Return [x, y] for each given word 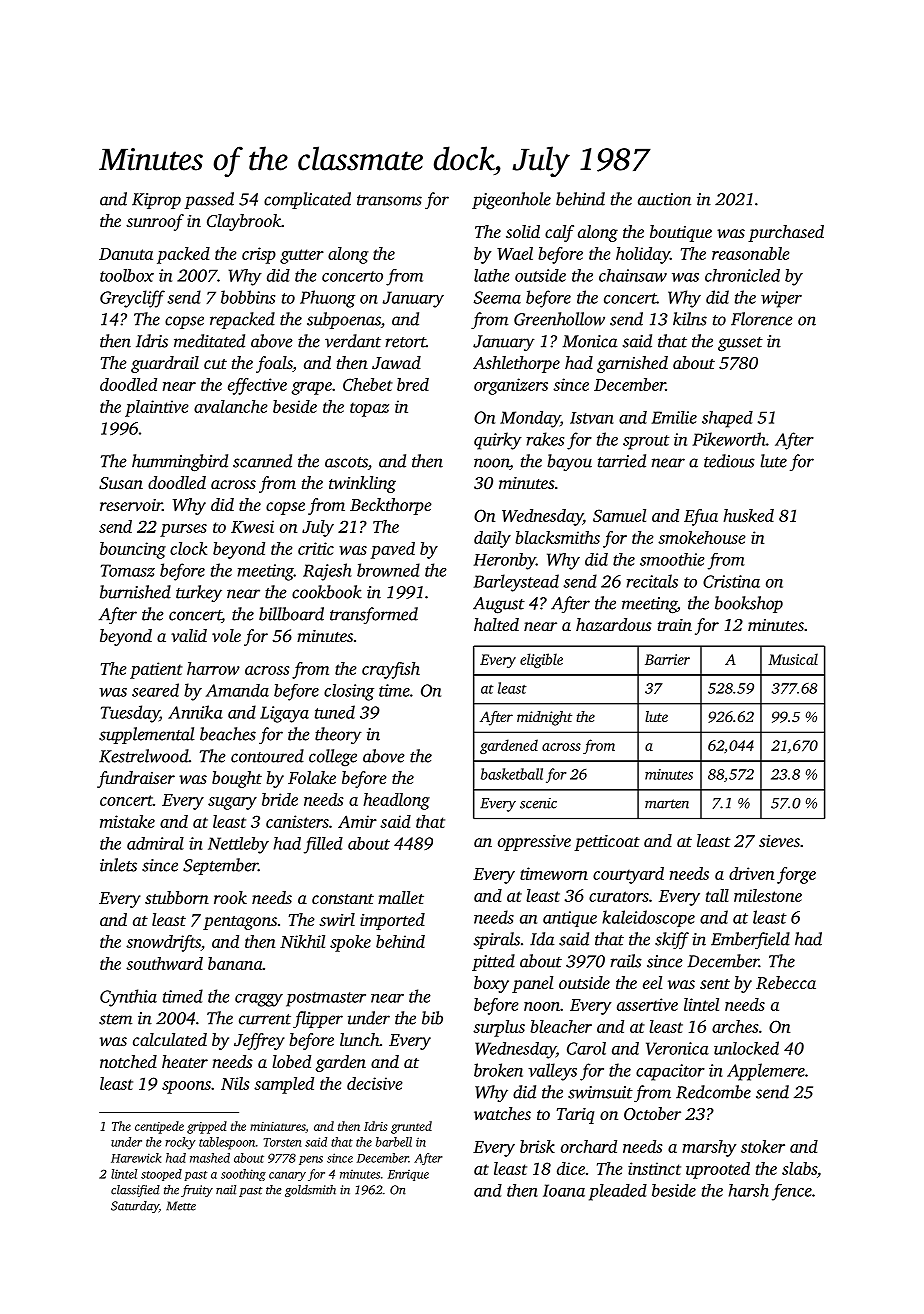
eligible [541, 660]
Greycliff [132, 299]
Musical [793, 659]
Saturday [135, 1207]
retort [405, 342]
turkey [199, 593]
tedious [729, 461]
